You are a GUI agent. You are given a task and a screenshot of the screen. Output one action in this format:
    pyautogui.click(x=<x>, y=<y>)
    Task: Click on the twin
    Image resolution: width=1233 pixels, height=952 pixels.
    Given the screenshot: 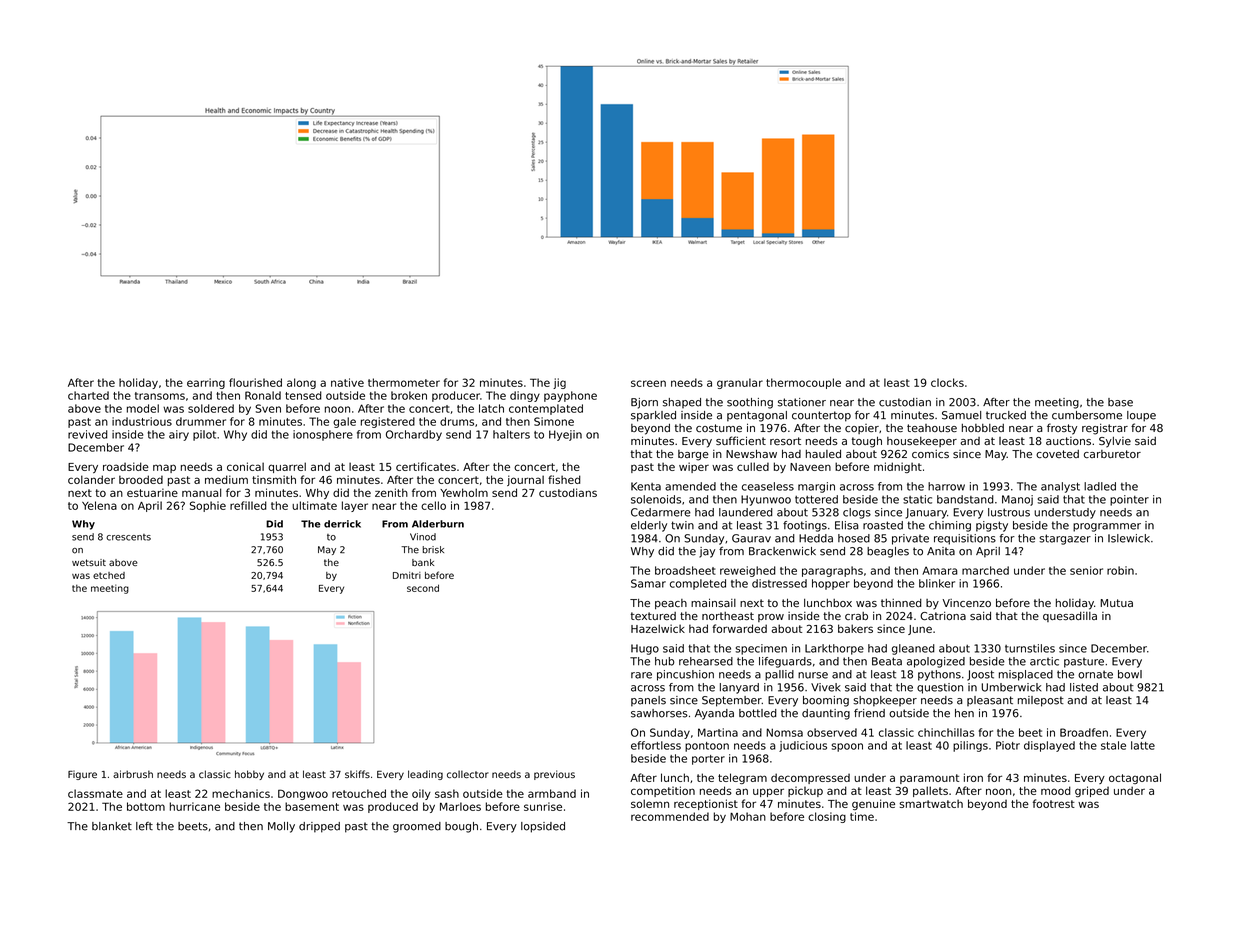 What is the action you would take?
    pyautogui.click(x=682, y=525)
